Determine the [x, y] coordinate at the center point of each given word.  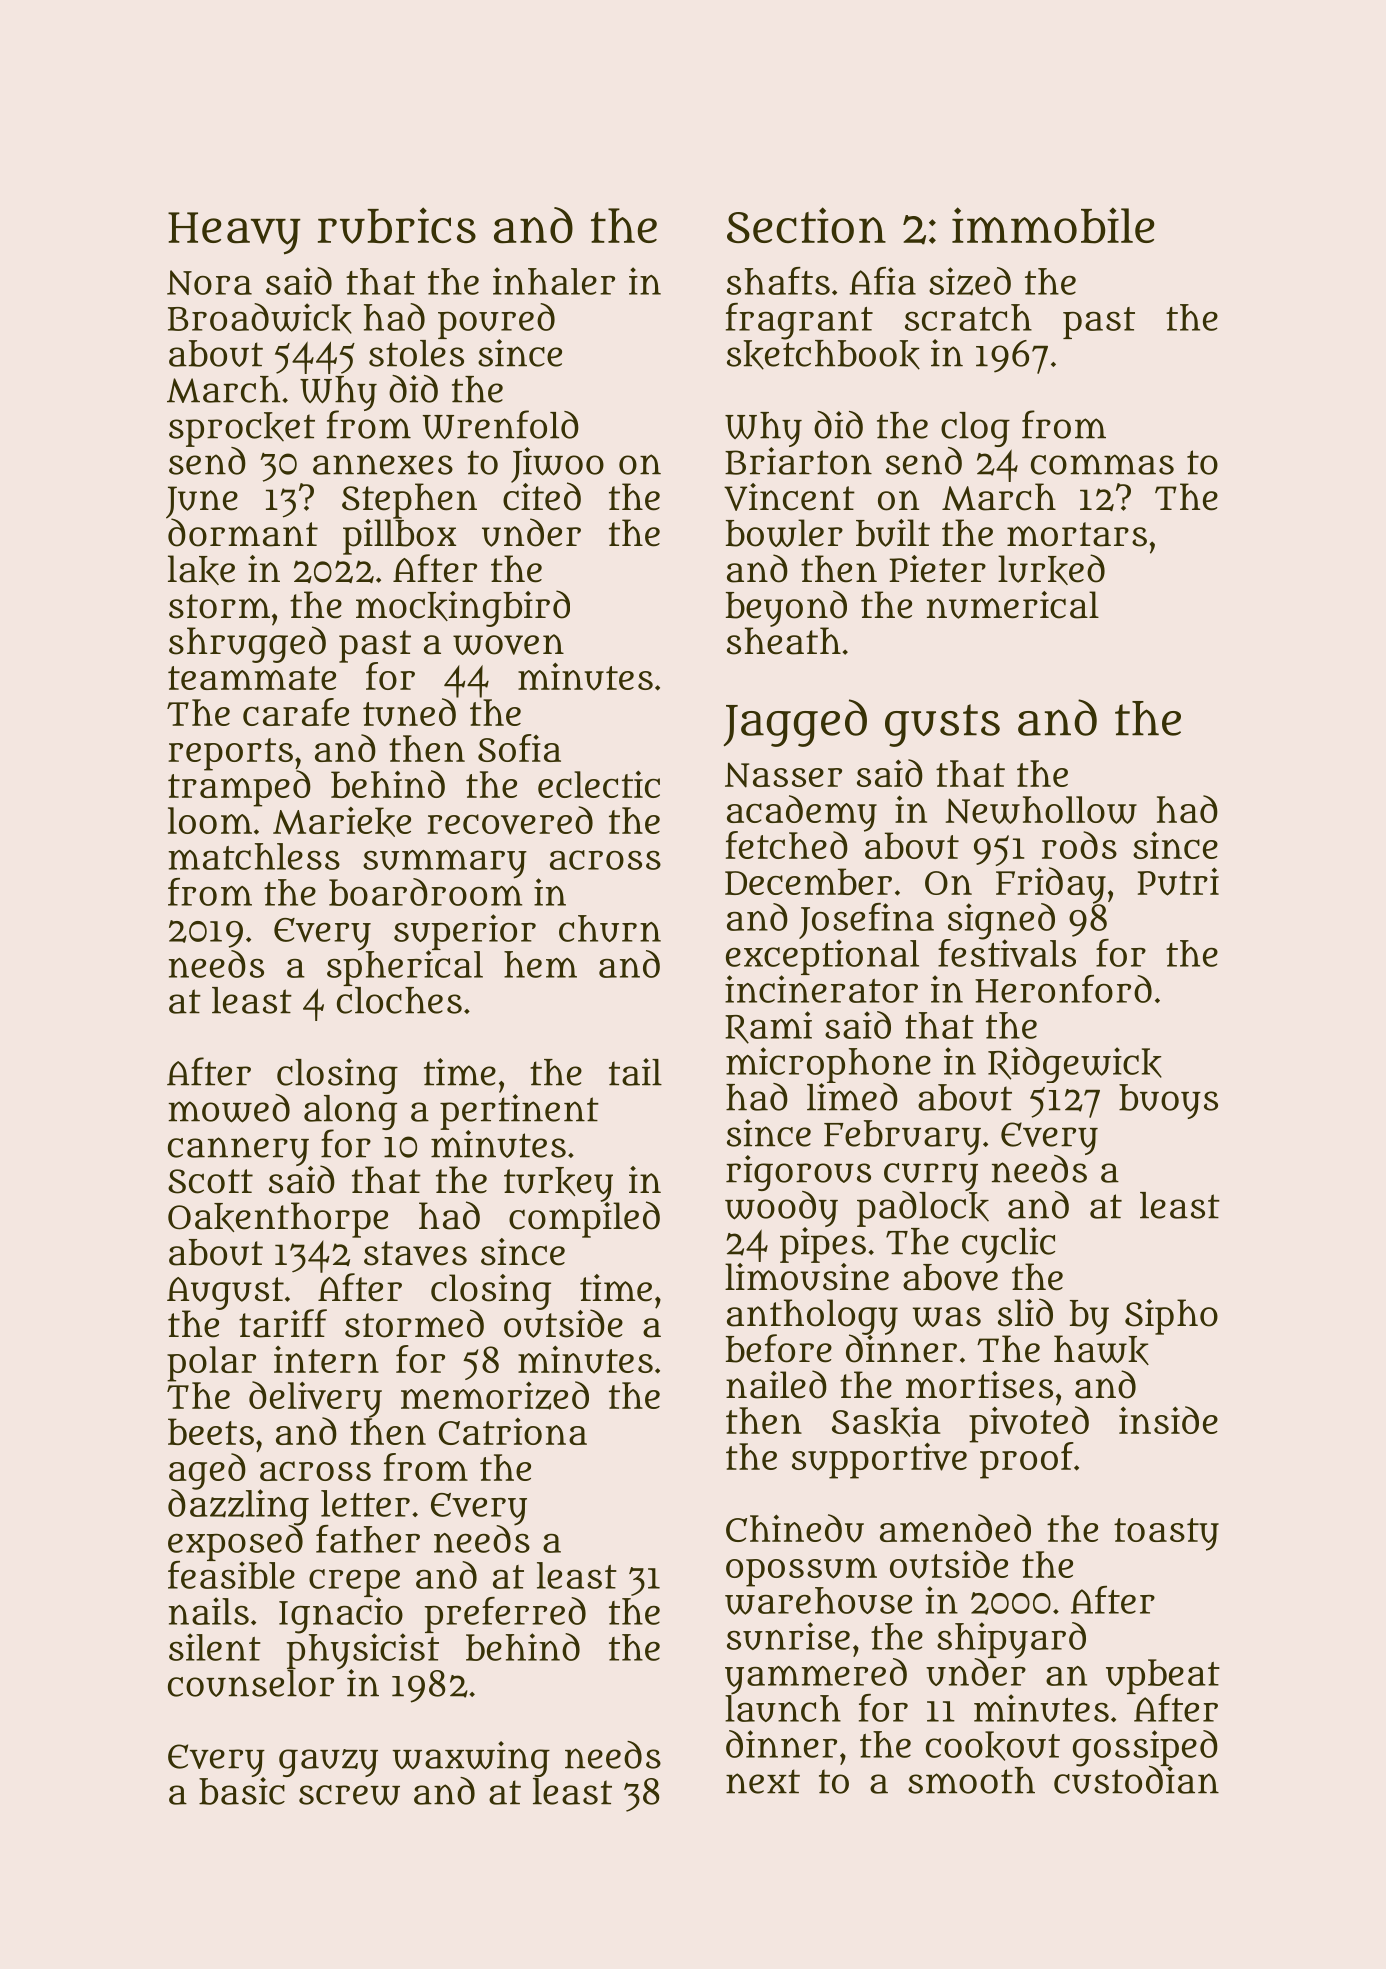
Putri [1178, 881]
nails [209, 1611]
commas [1102, 464]
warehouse [818, 1601]
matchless [254, 856]
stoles [416, 353]
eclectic [599, 784]
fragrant [799, 321]
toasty [1166, 1534]
